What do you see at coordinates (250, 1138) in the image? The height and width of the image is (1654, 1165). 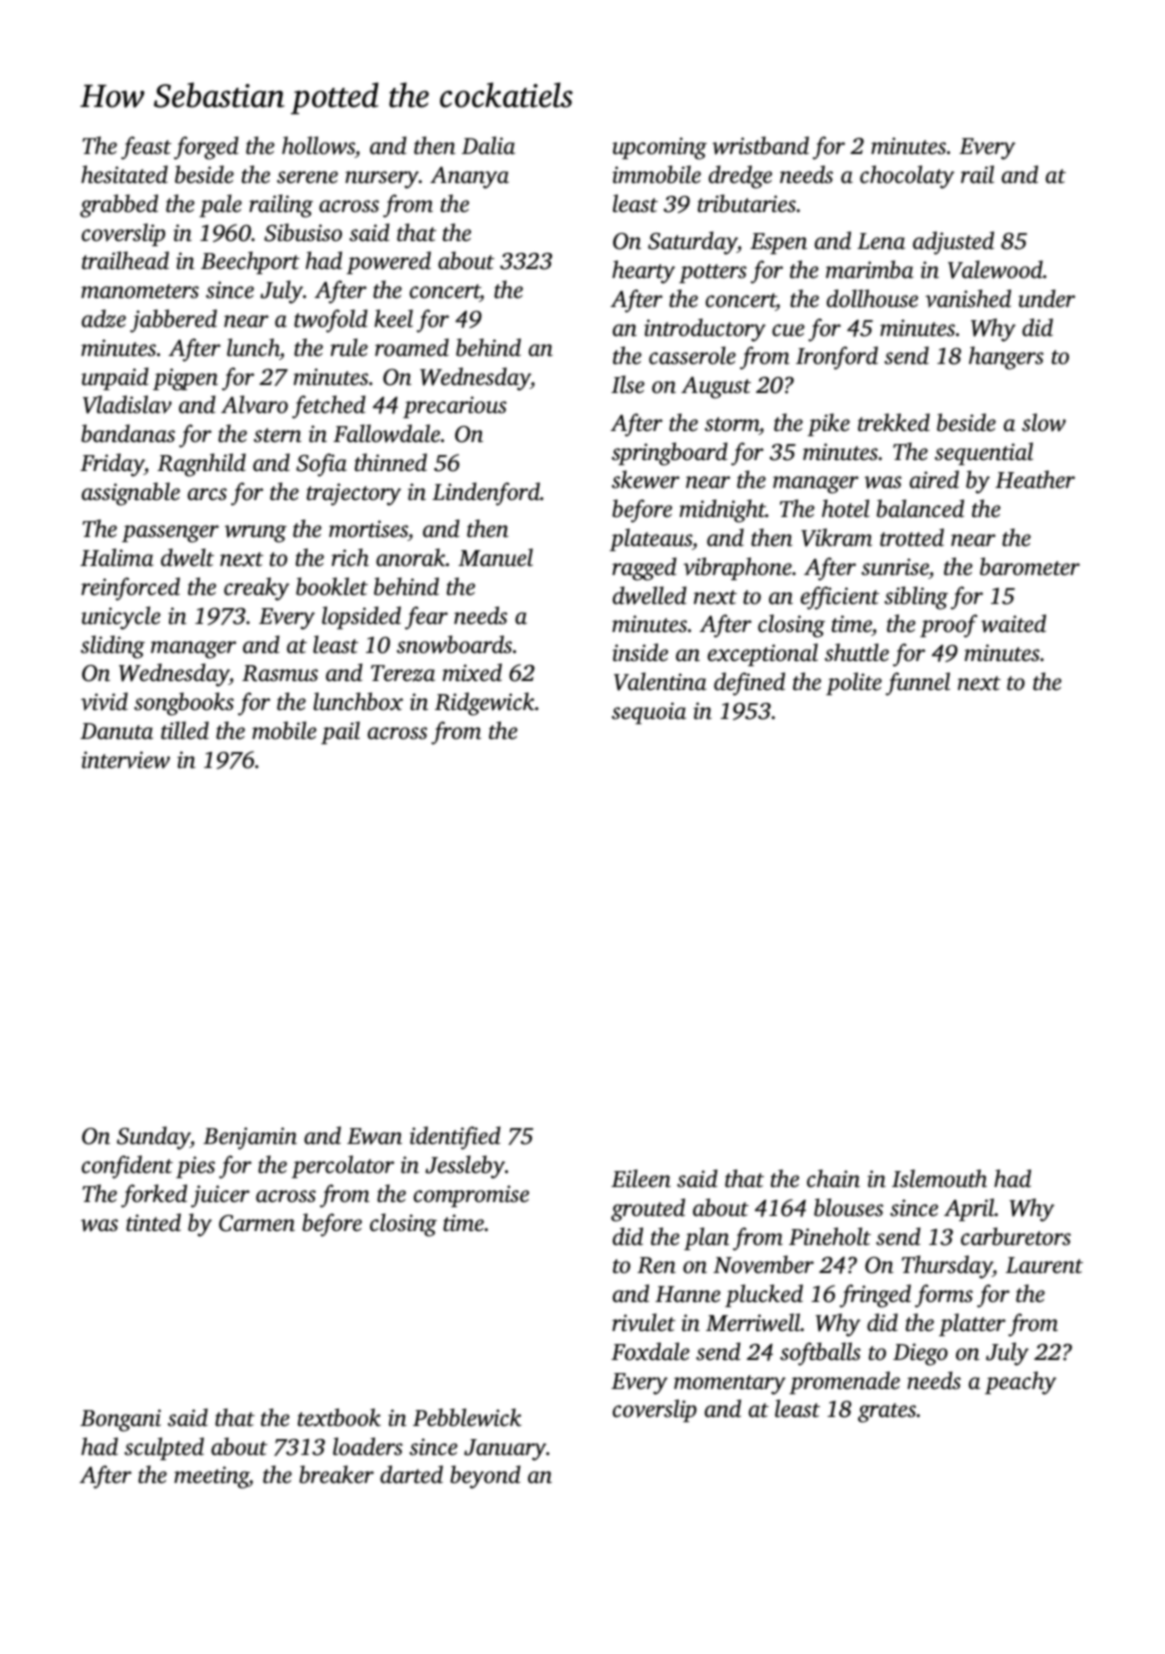 I see `Benjamin` at bounding box center [250, 1138].
